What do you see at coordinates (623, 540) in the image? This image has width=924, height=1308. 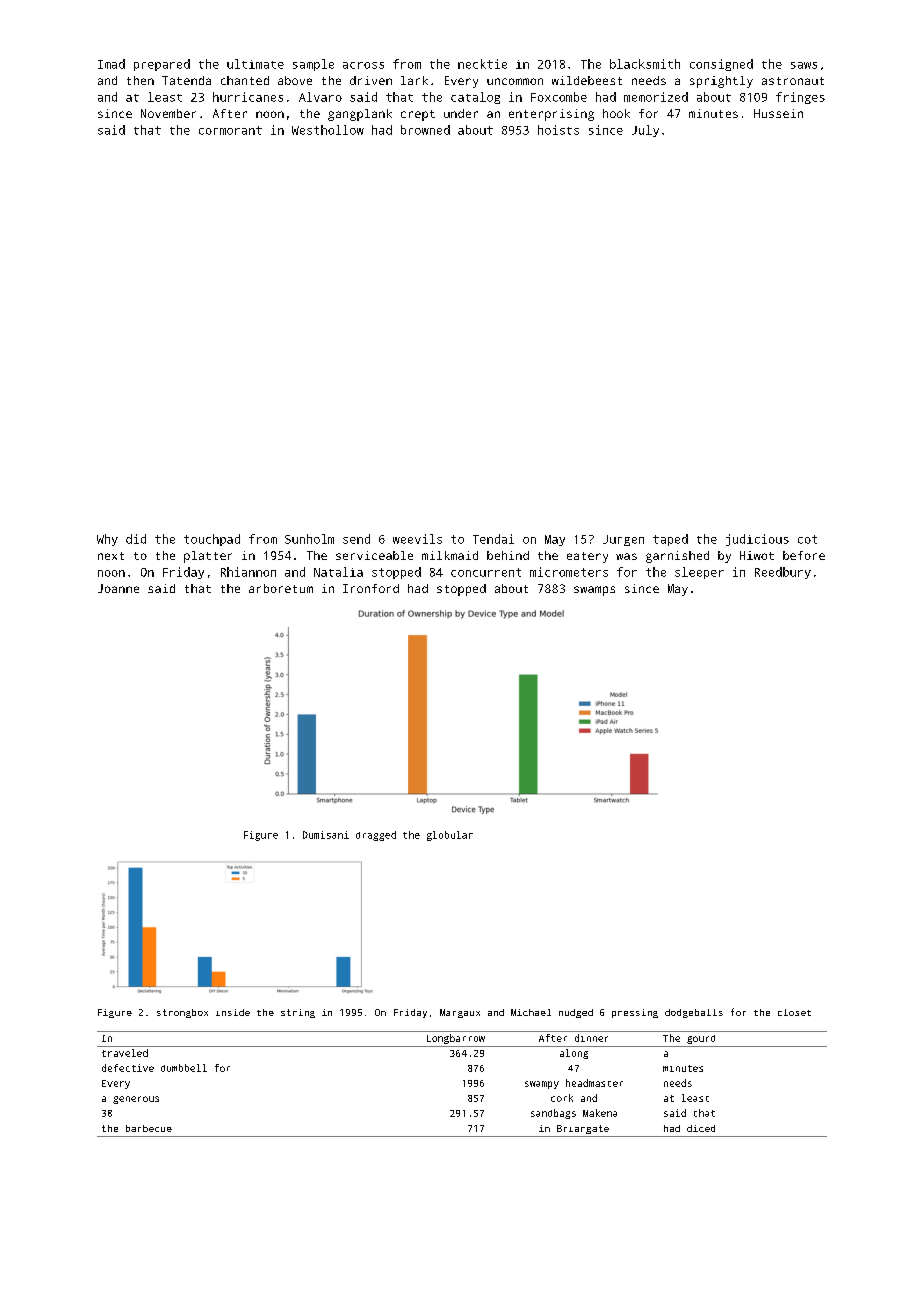 I see `Jurgen` at bounding box center [623, 540].
